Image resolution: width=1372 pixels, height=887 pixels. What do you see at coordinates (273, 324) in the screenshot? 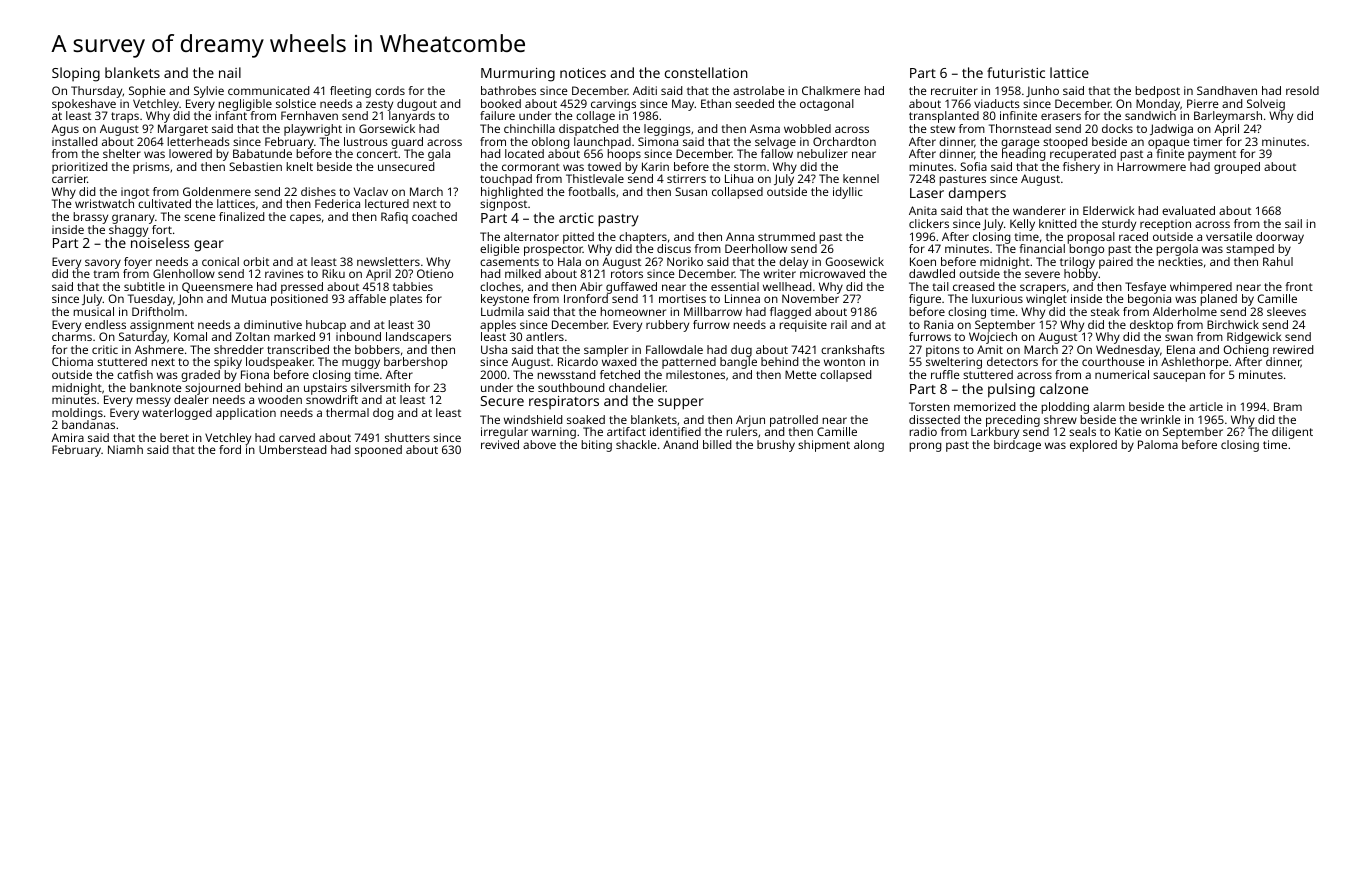
I see `diminutive` at bounding box center [273, 324].
